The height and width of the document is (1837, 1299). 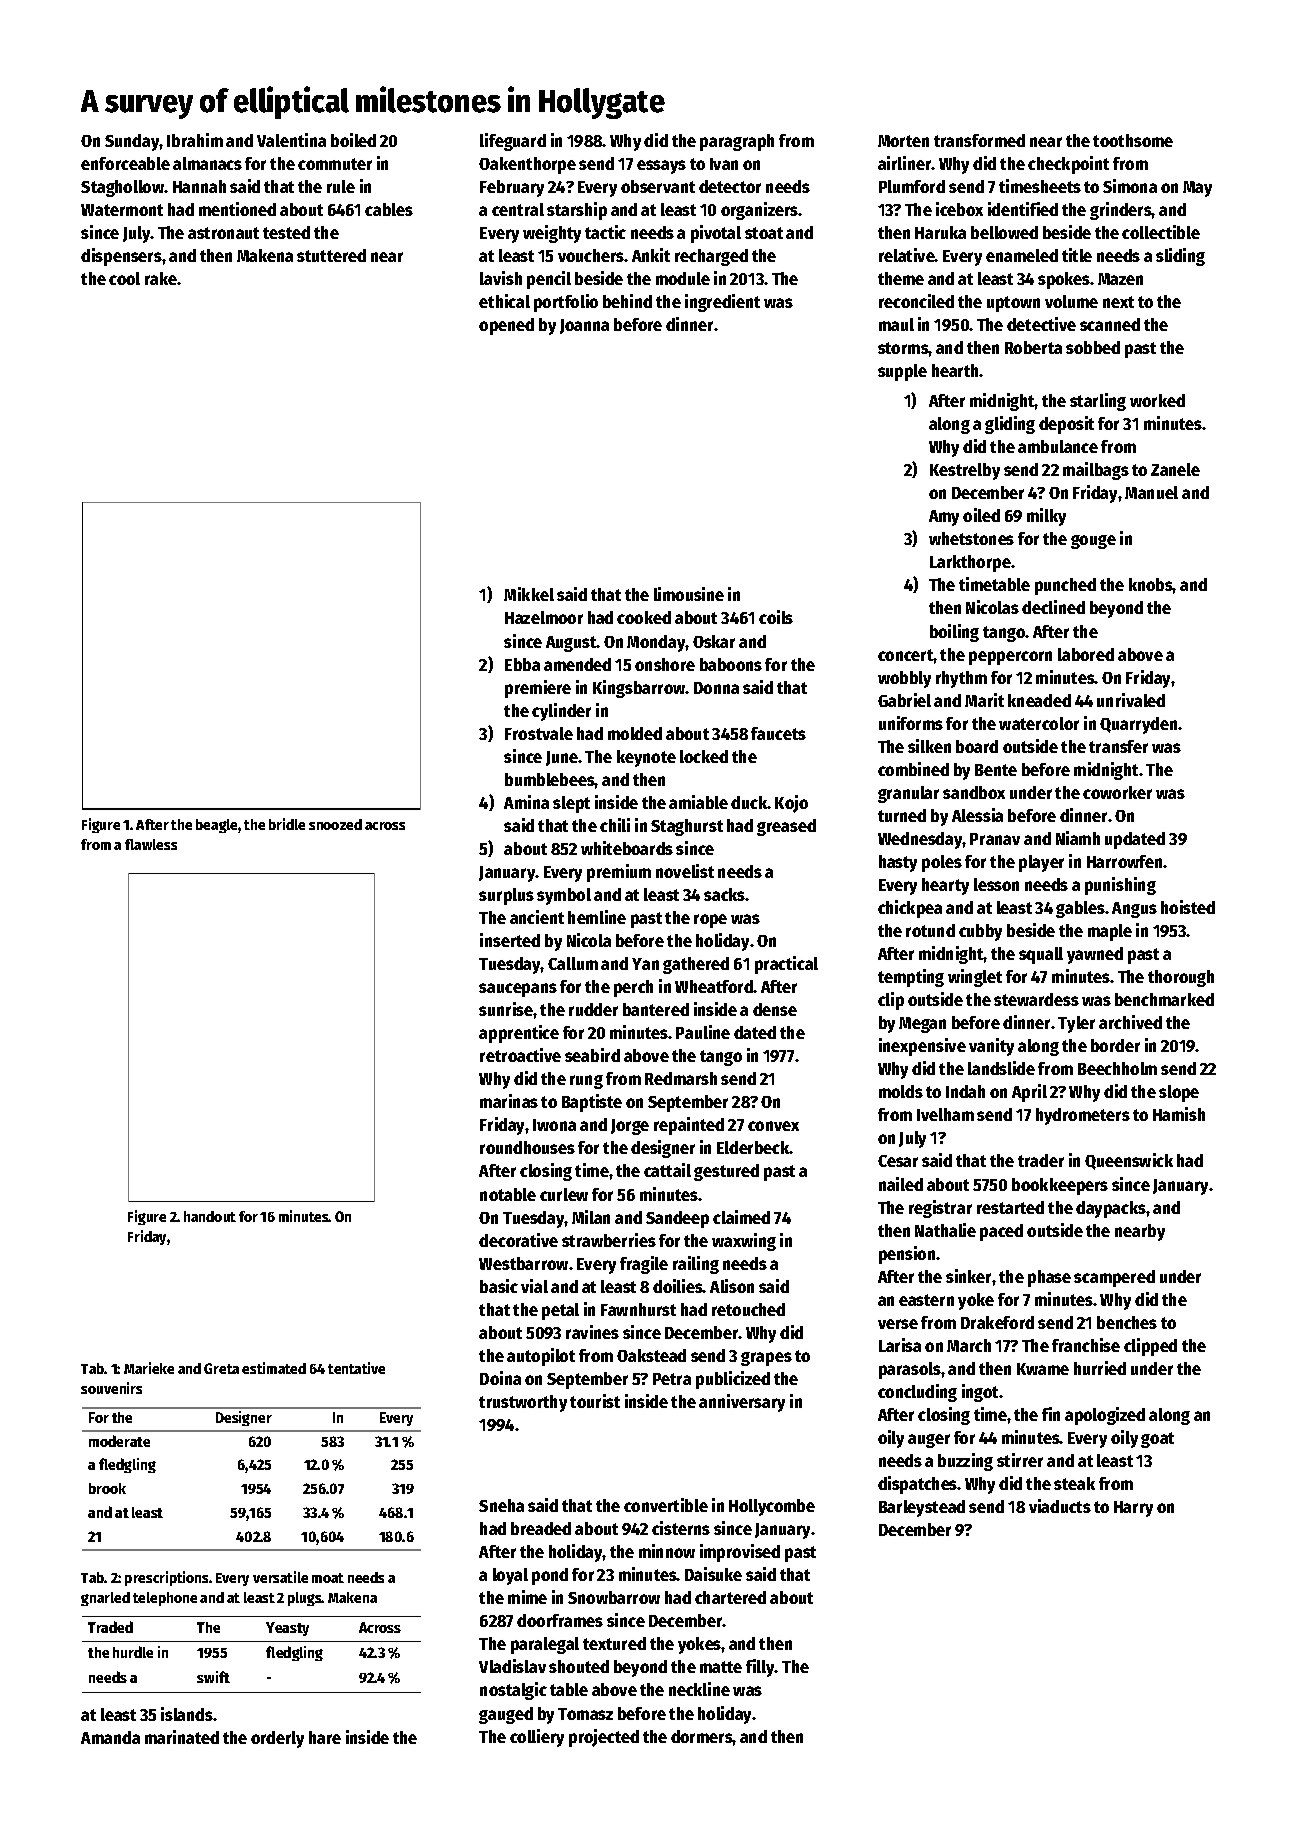 I want to click on flawless, so click(x=151, y=844).
